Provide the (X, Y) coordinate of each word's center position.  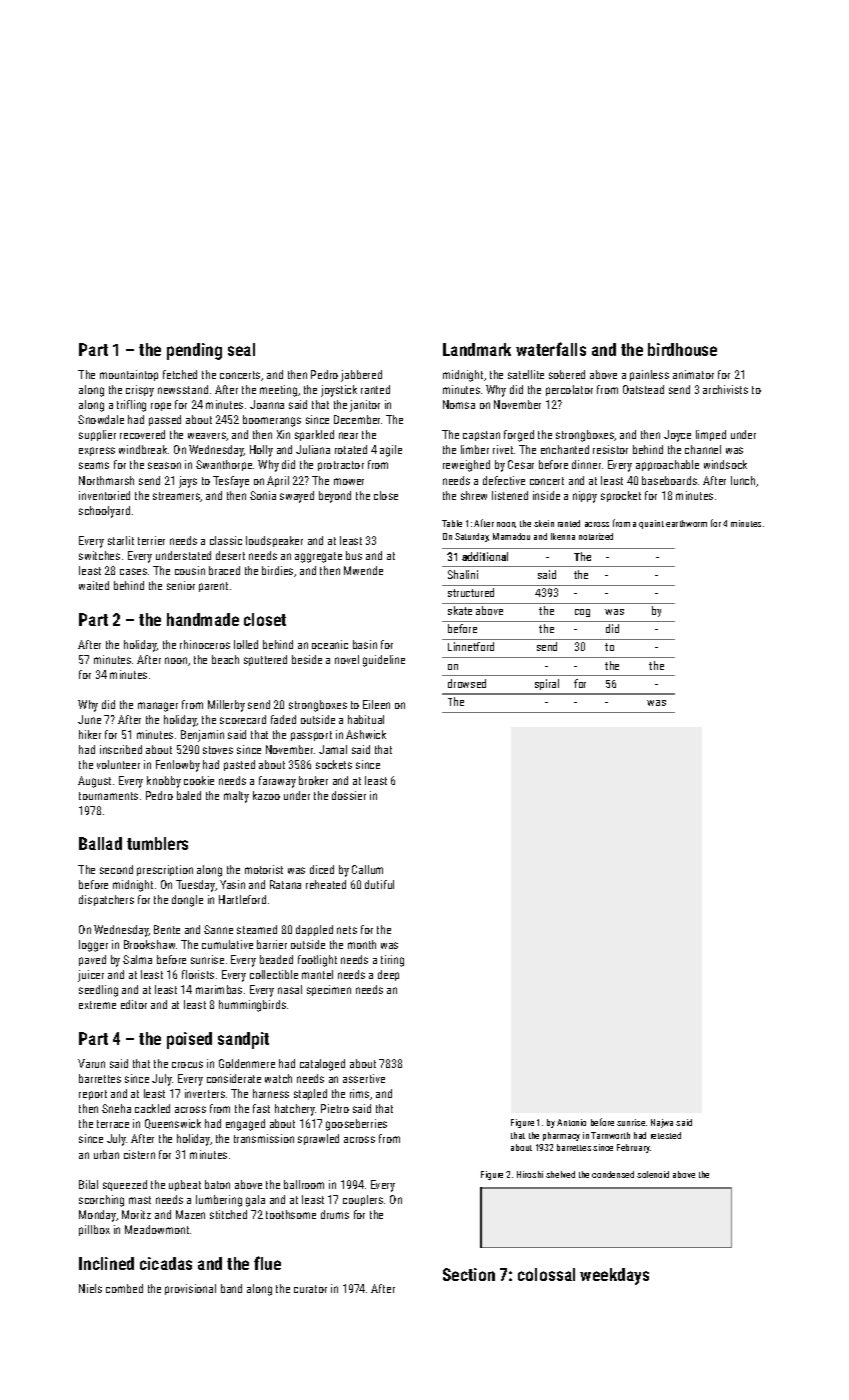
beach (225, 659)
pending (194, 351)
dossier (349, 795)
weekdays (614, 1276)
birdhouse (682, 349)
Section (469, 1274)
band (231, 1288)
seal (241, 349)
